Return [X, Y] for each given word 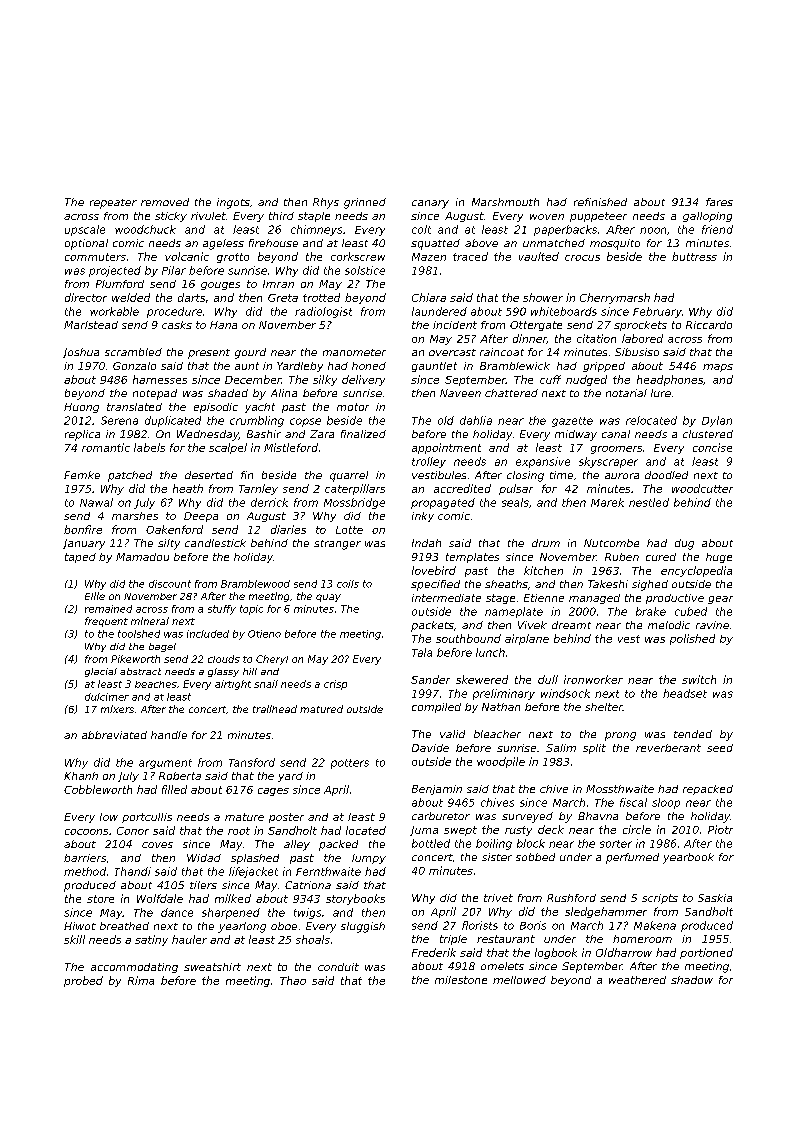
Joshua [81, 353]
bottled [431, 843]
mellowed [519, 980]
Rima [141, 980]
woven [547, 217]
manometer [354, 352]
